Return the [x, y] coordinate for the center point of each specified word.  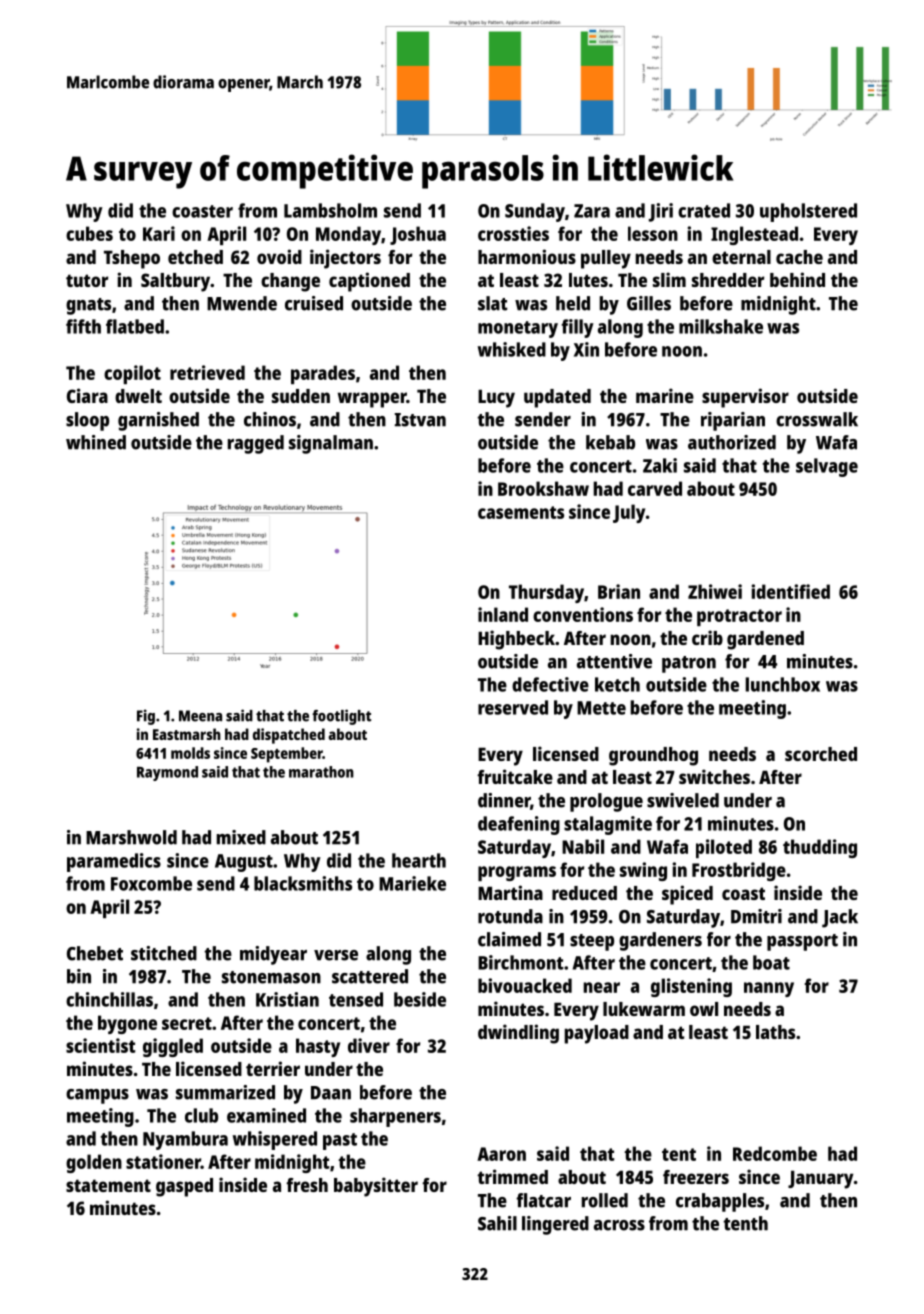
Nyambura [185, 1140]
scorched [821, 754]
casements [521, 512]
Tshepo [132, 259]
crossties [513, 233]
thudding [820, 848]
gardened [765, 640]
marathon [321, 772]
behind [797, 279]
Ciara [87, 395]
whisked [512, 349]
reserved [513, 707]
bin [79, 976]
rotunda [510, 916]
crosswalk [817, 419]
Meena [200, 716]
